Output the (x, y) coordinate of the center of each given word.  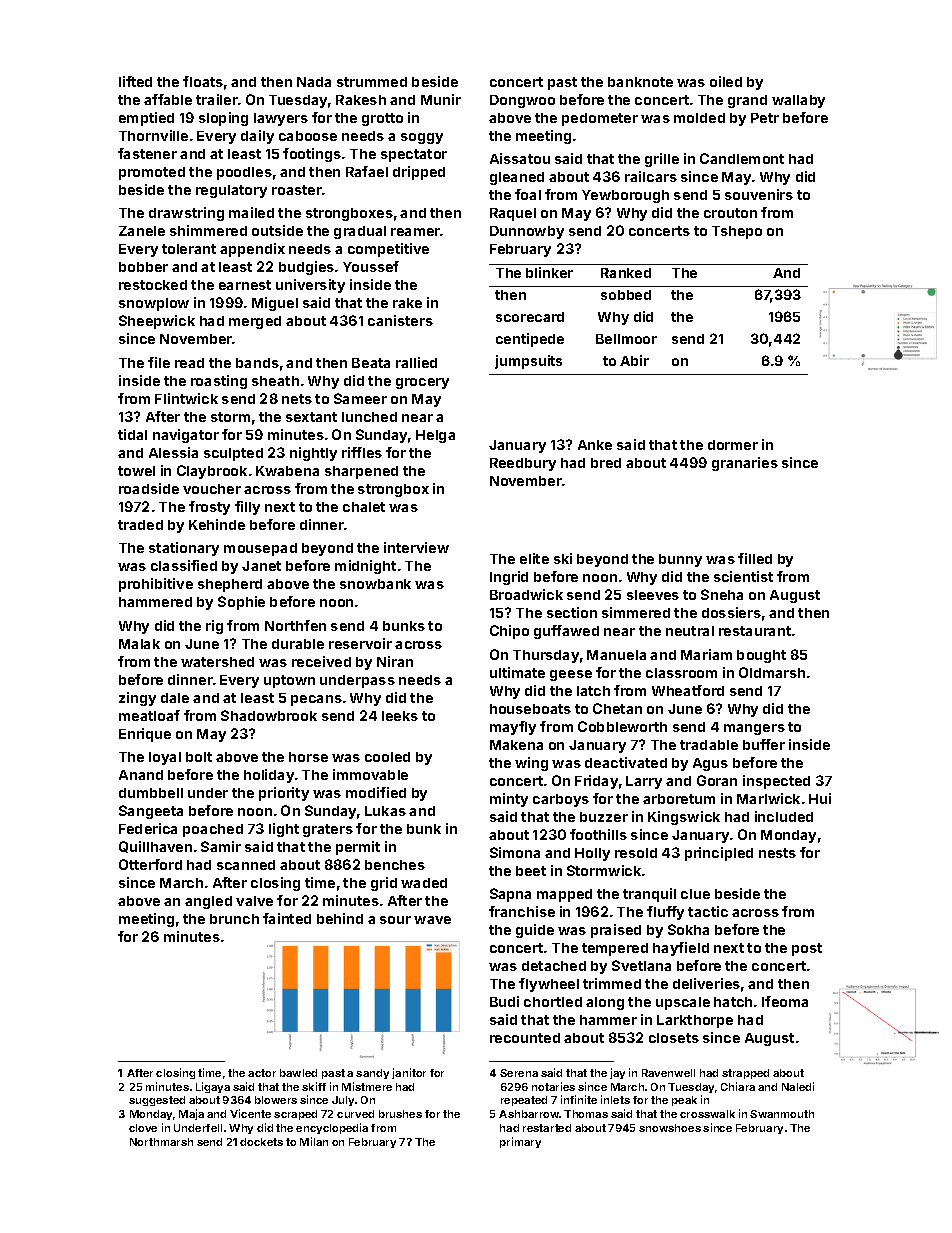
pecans (316, 700)
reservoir (360, 643)
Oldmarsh (772, 672)
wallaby (798, 101)
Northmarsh (161, 1142)
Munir (441, 99)
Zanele (142, 231)
